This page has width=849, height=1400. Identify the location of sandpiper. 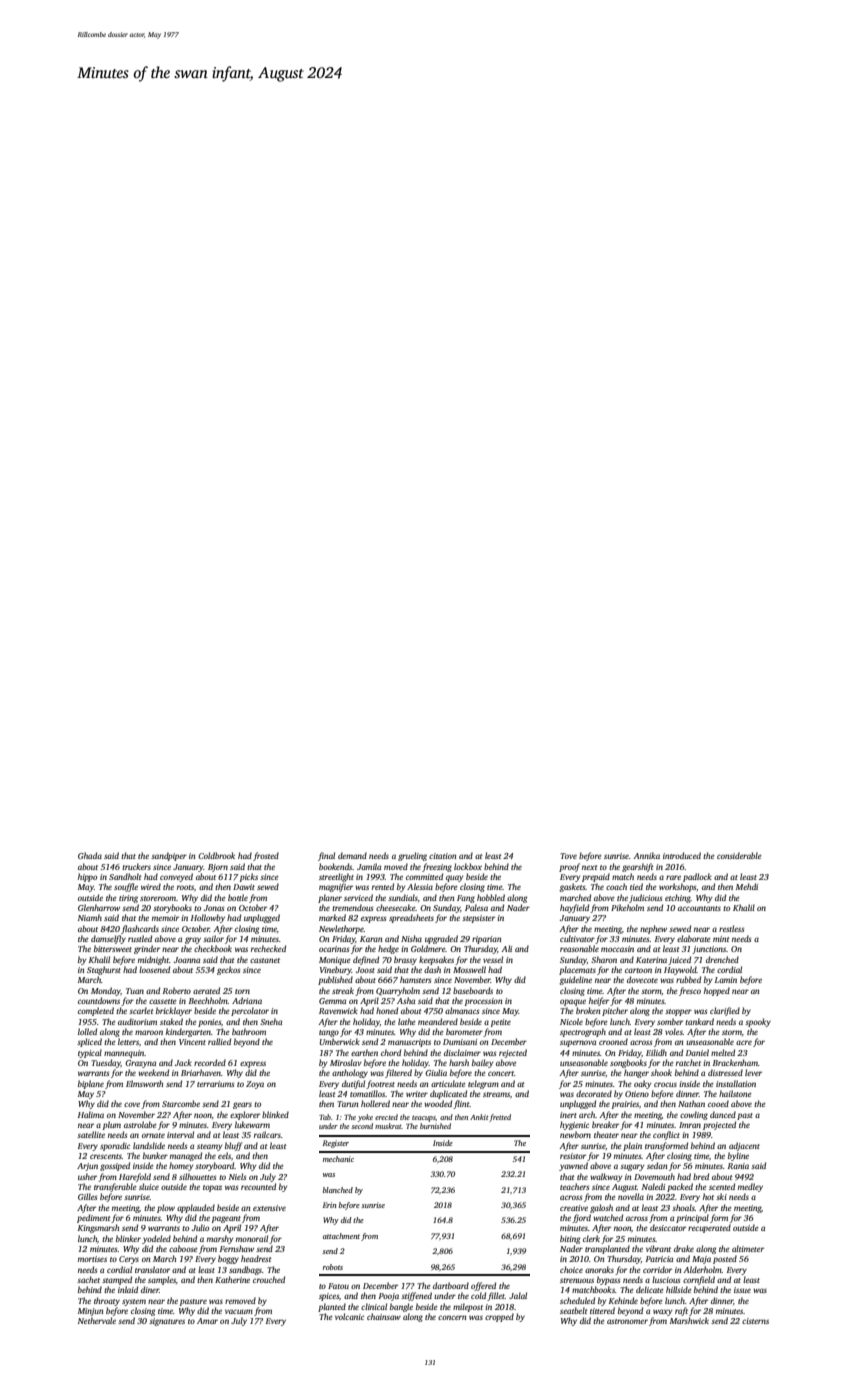
(169, 856).
